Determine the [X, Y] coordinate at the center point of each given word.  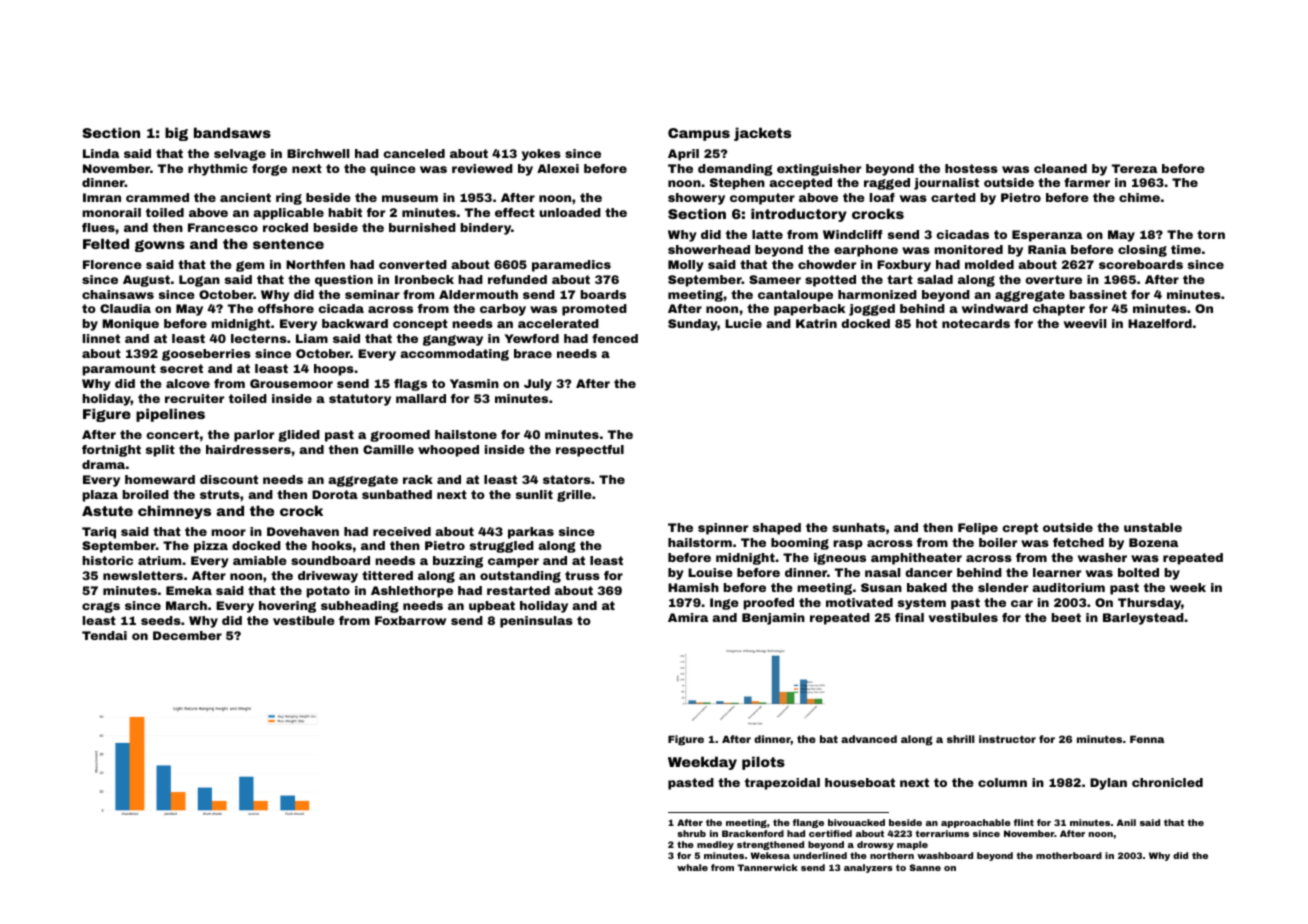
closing [1142, 251]
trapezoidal [782, 784]
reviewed [482, 168]
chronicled [1167, 782]
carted [953, 197]
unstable [1153, 527]
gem [250, 266]
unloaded [570, 212]
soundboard [330, 560]
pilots [763, 763]
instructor [1007, 739]
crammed [157, 197]
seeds [161, 620]
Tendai [104, 635]
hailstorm [700, 542]
